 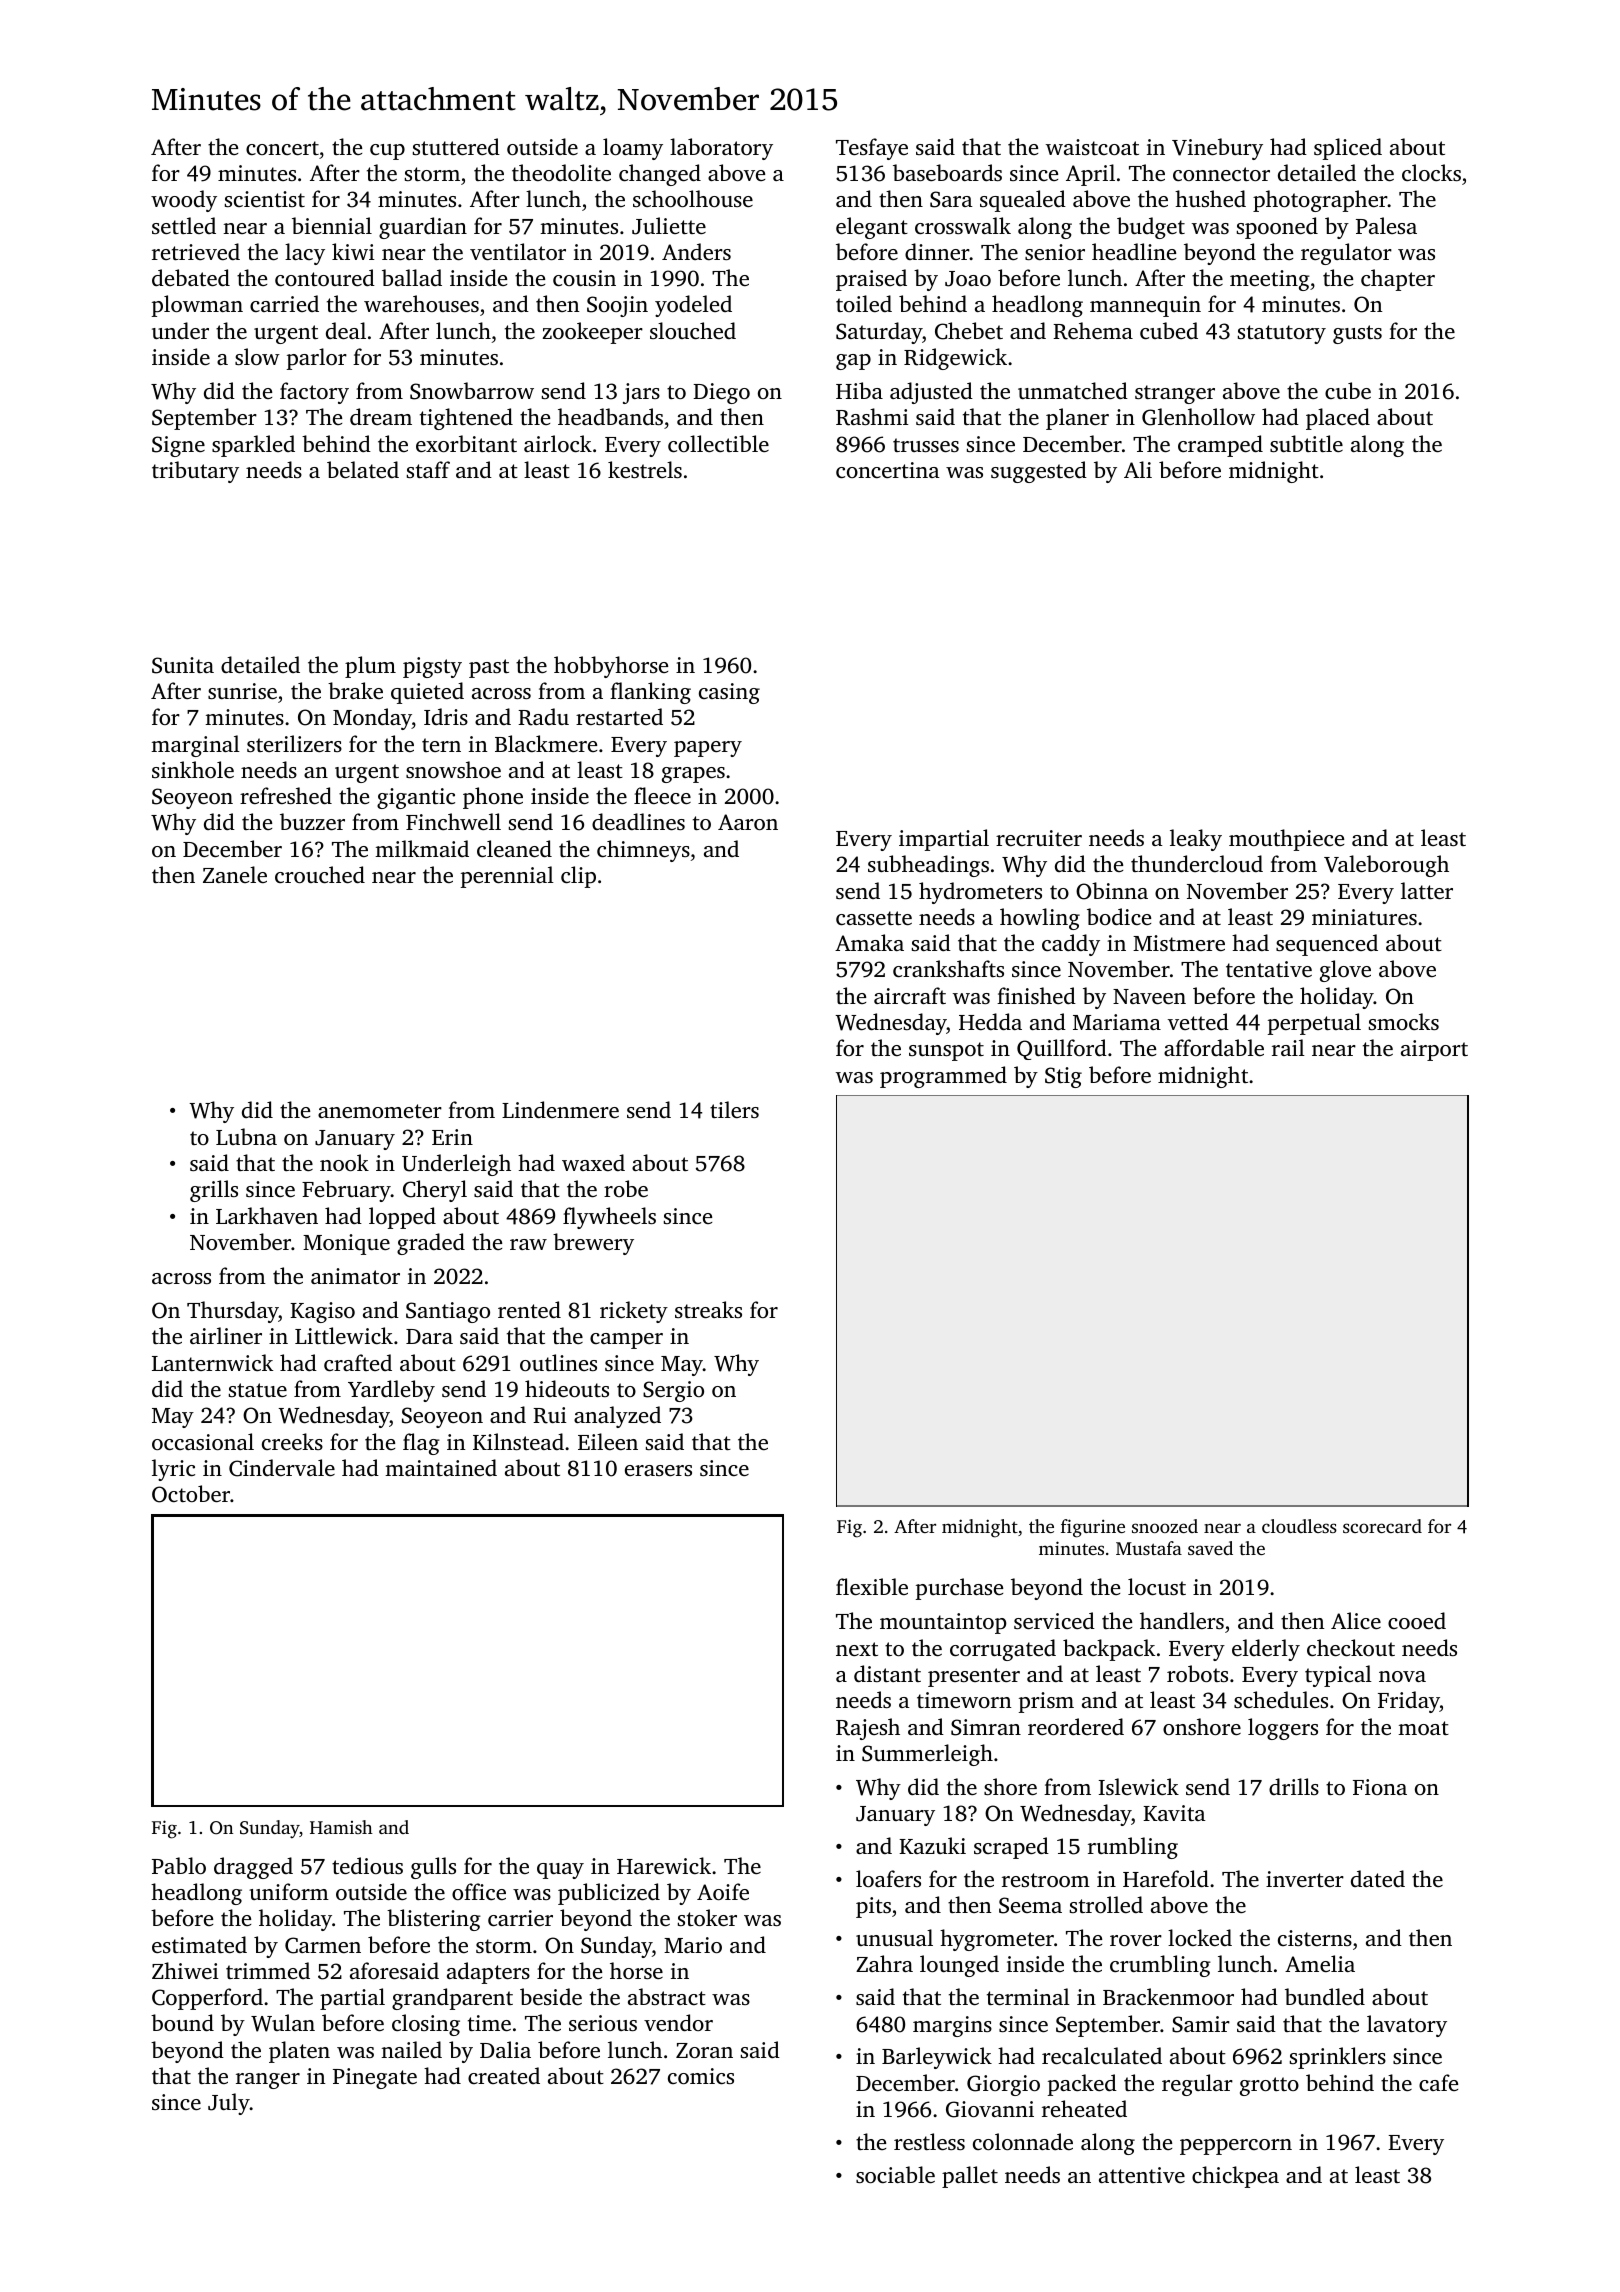 What do you see at coordinates (346, 330) in the screenshot?
I see `deal` at bounding box center [346, 330].
